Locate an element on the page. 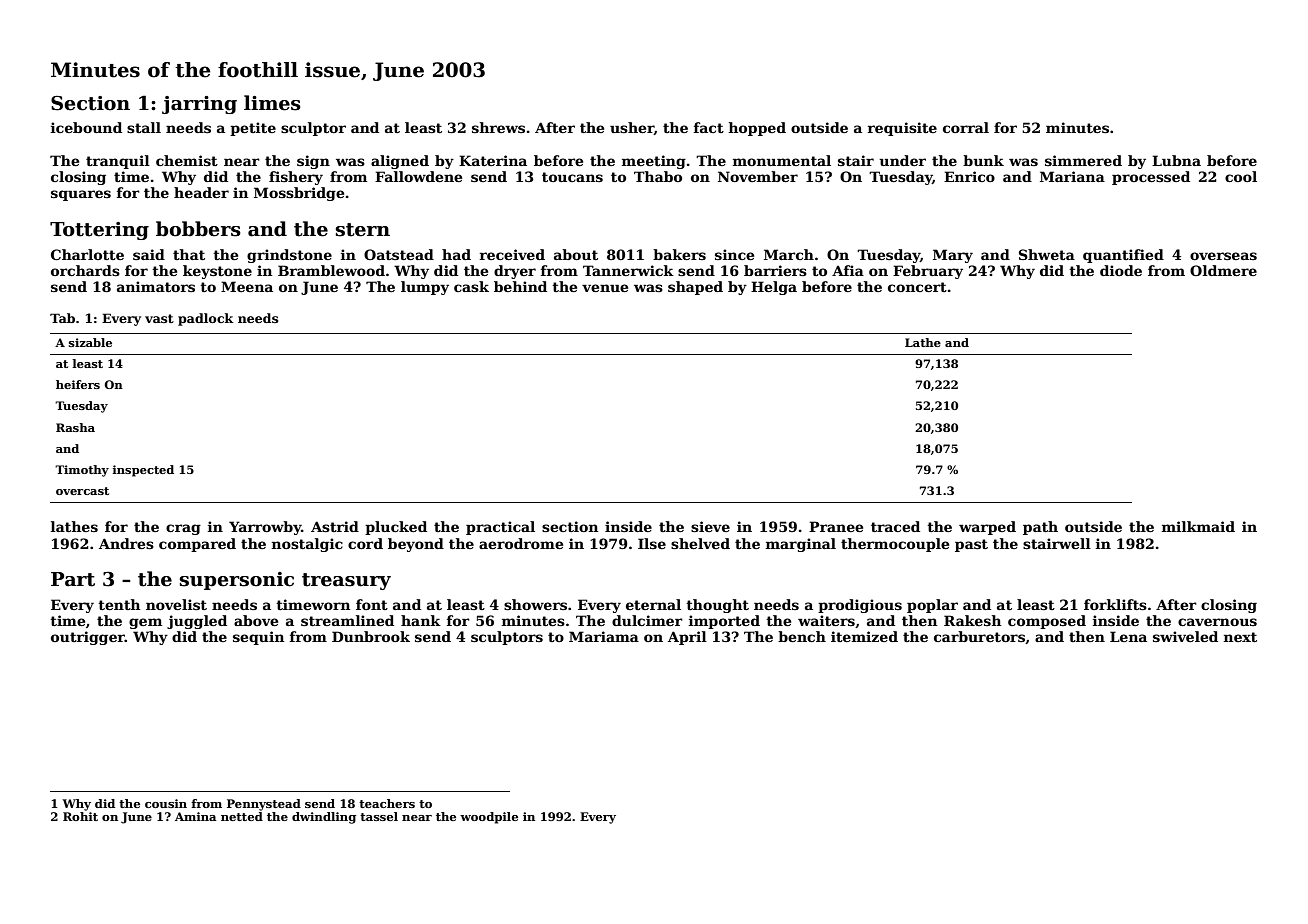 Image resolution: width=1308 pixels, height=924 pixels. sieve is located at coordinates (710, 526).
